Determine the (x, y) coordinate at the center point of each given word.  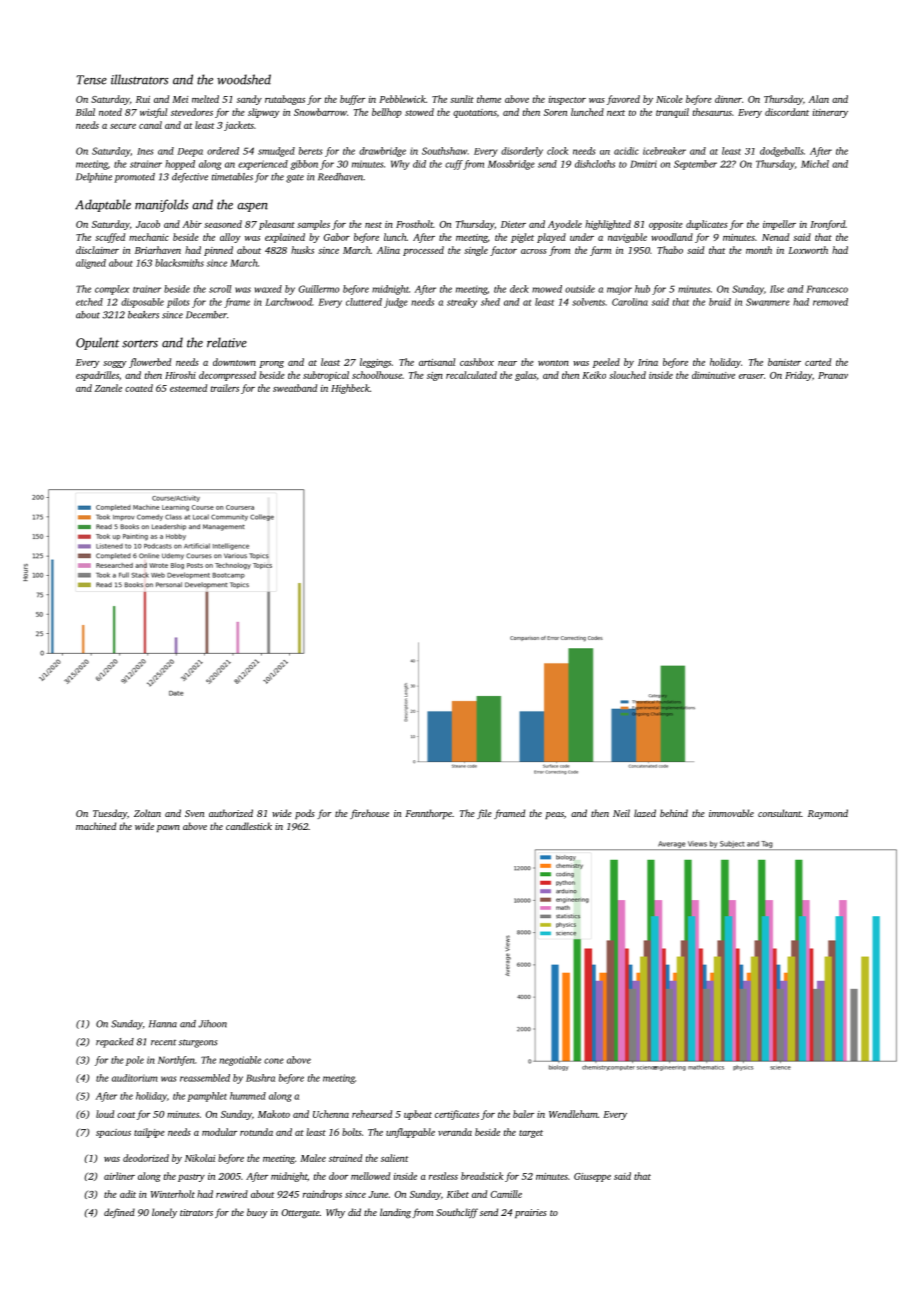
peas (554, 815)
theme (489, 99)
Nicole (669, 99)
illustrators (139, 79)
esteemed (188, 388)
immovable (731, 813)
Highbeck (350, 389)
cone (274, 1061)
